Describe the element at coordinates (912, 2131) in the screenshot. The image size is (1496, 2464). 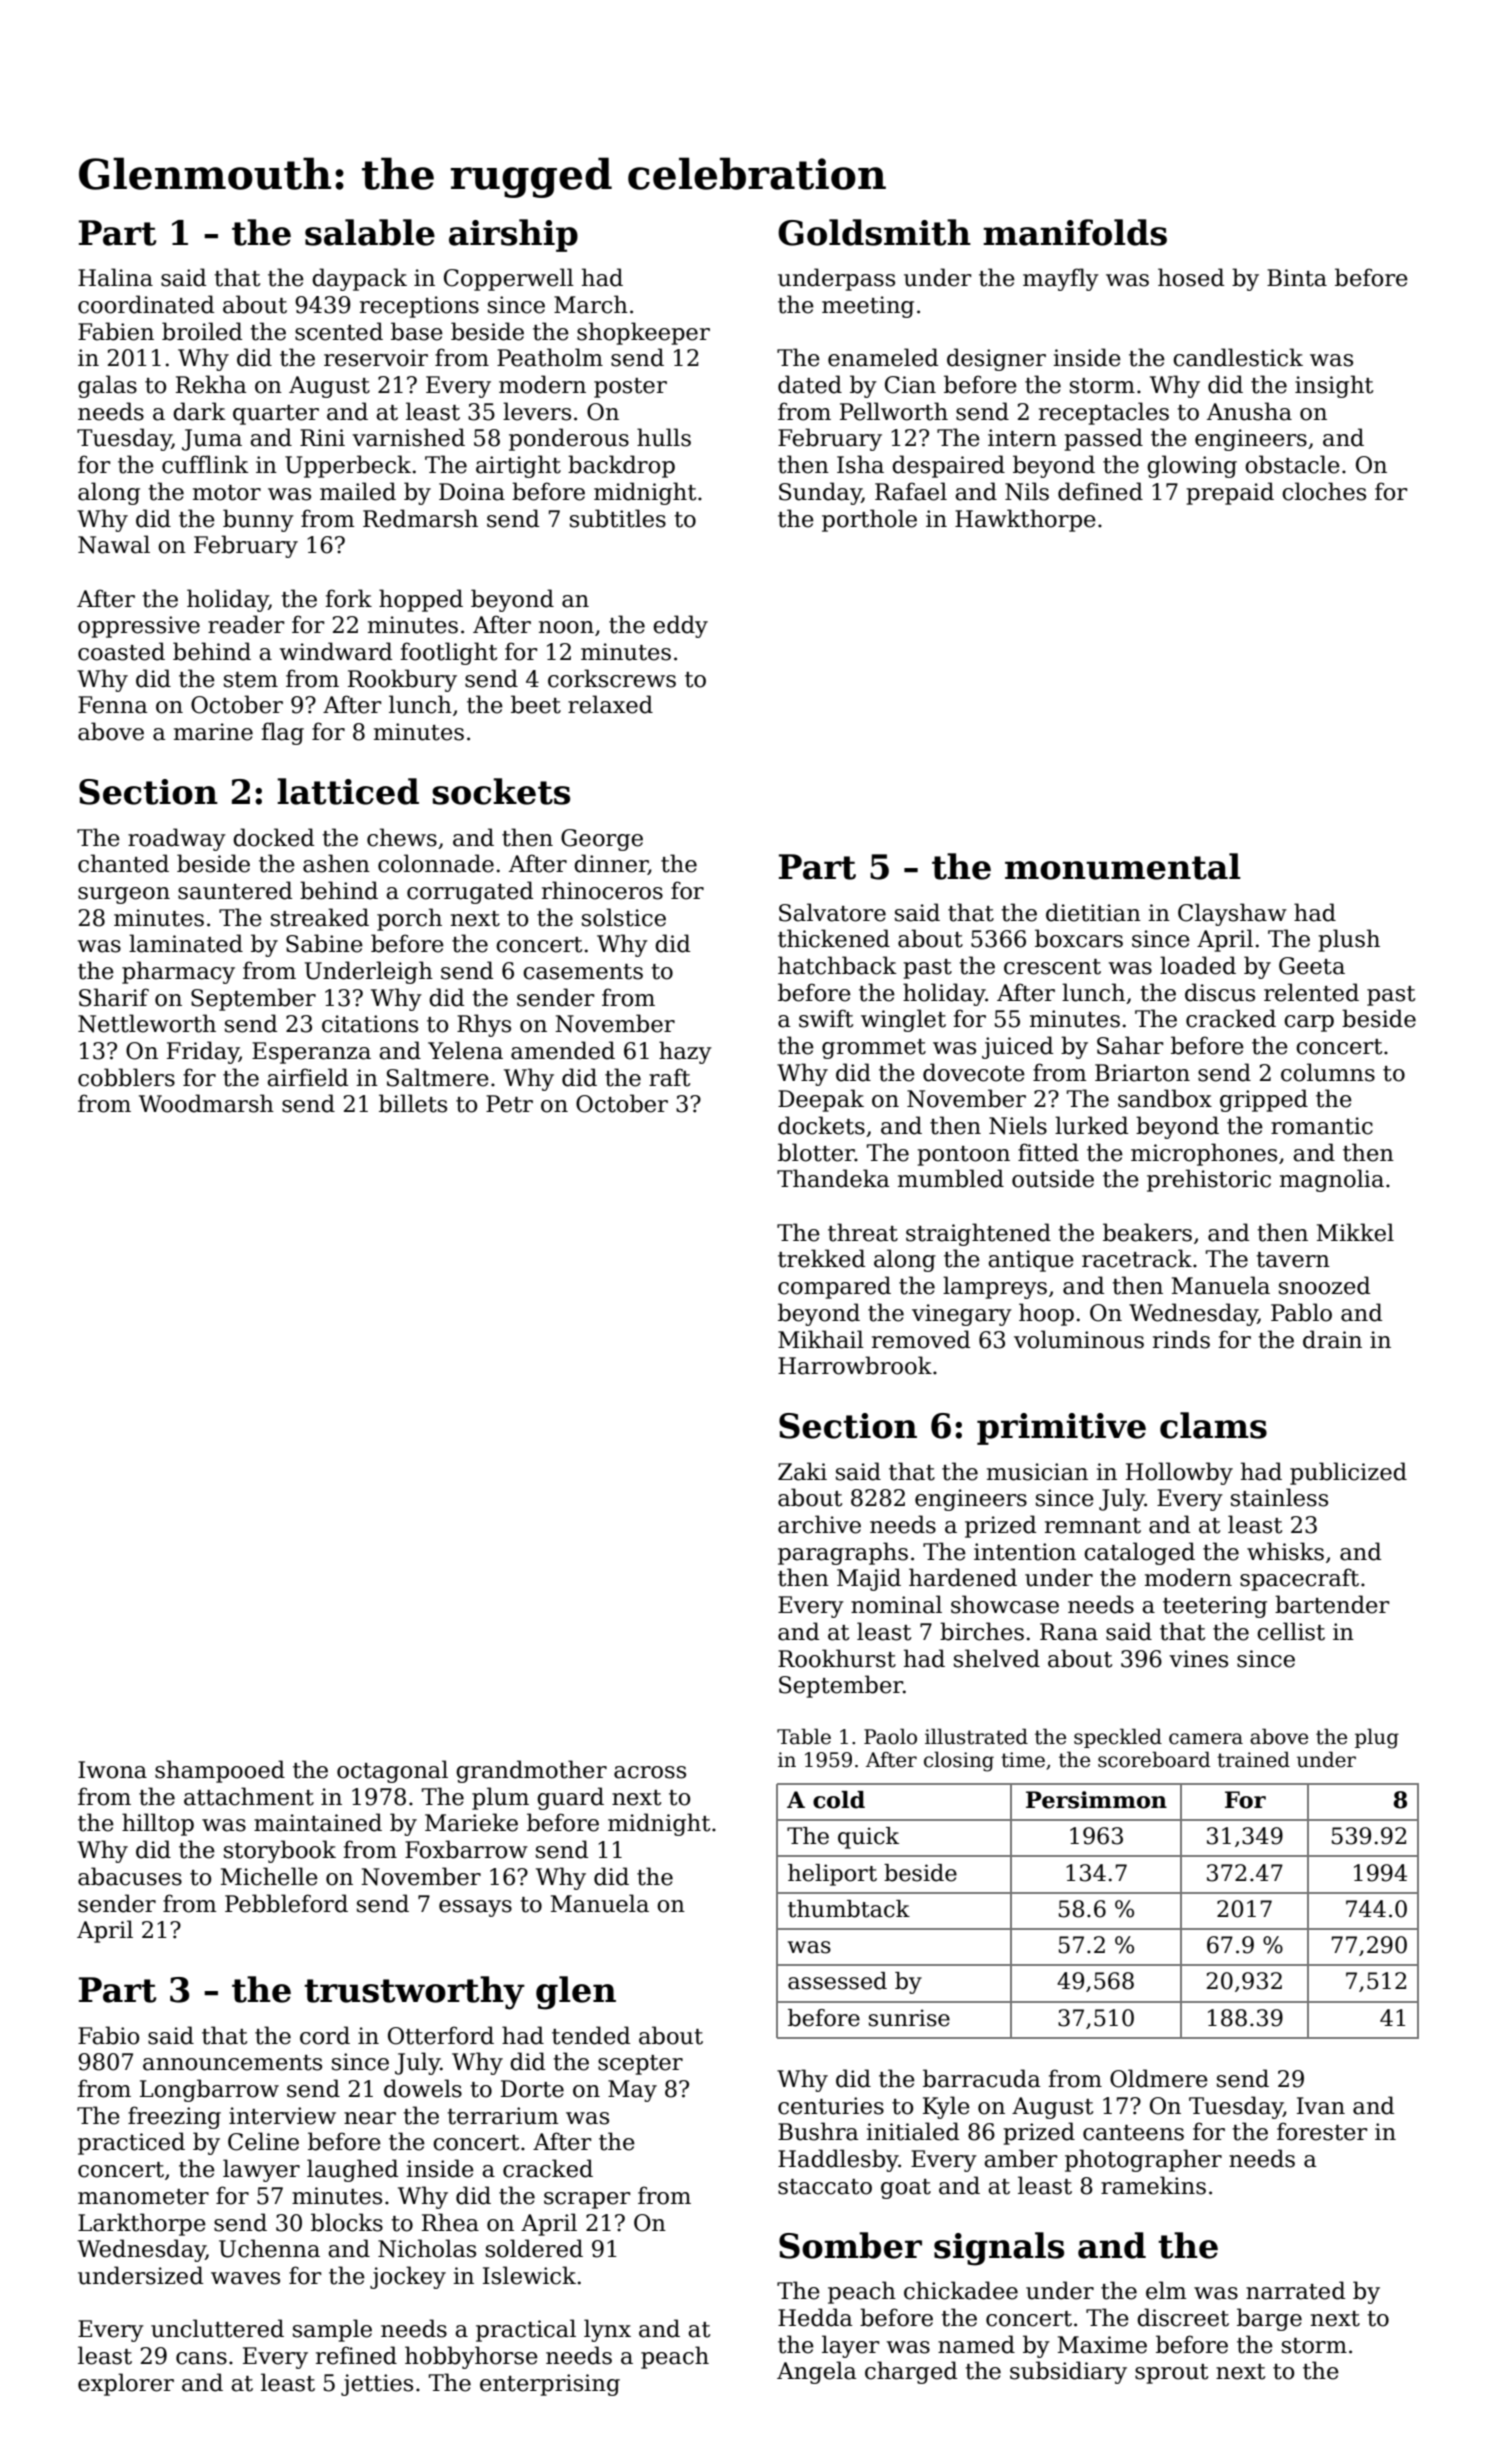
I see `initialed` at that location.
